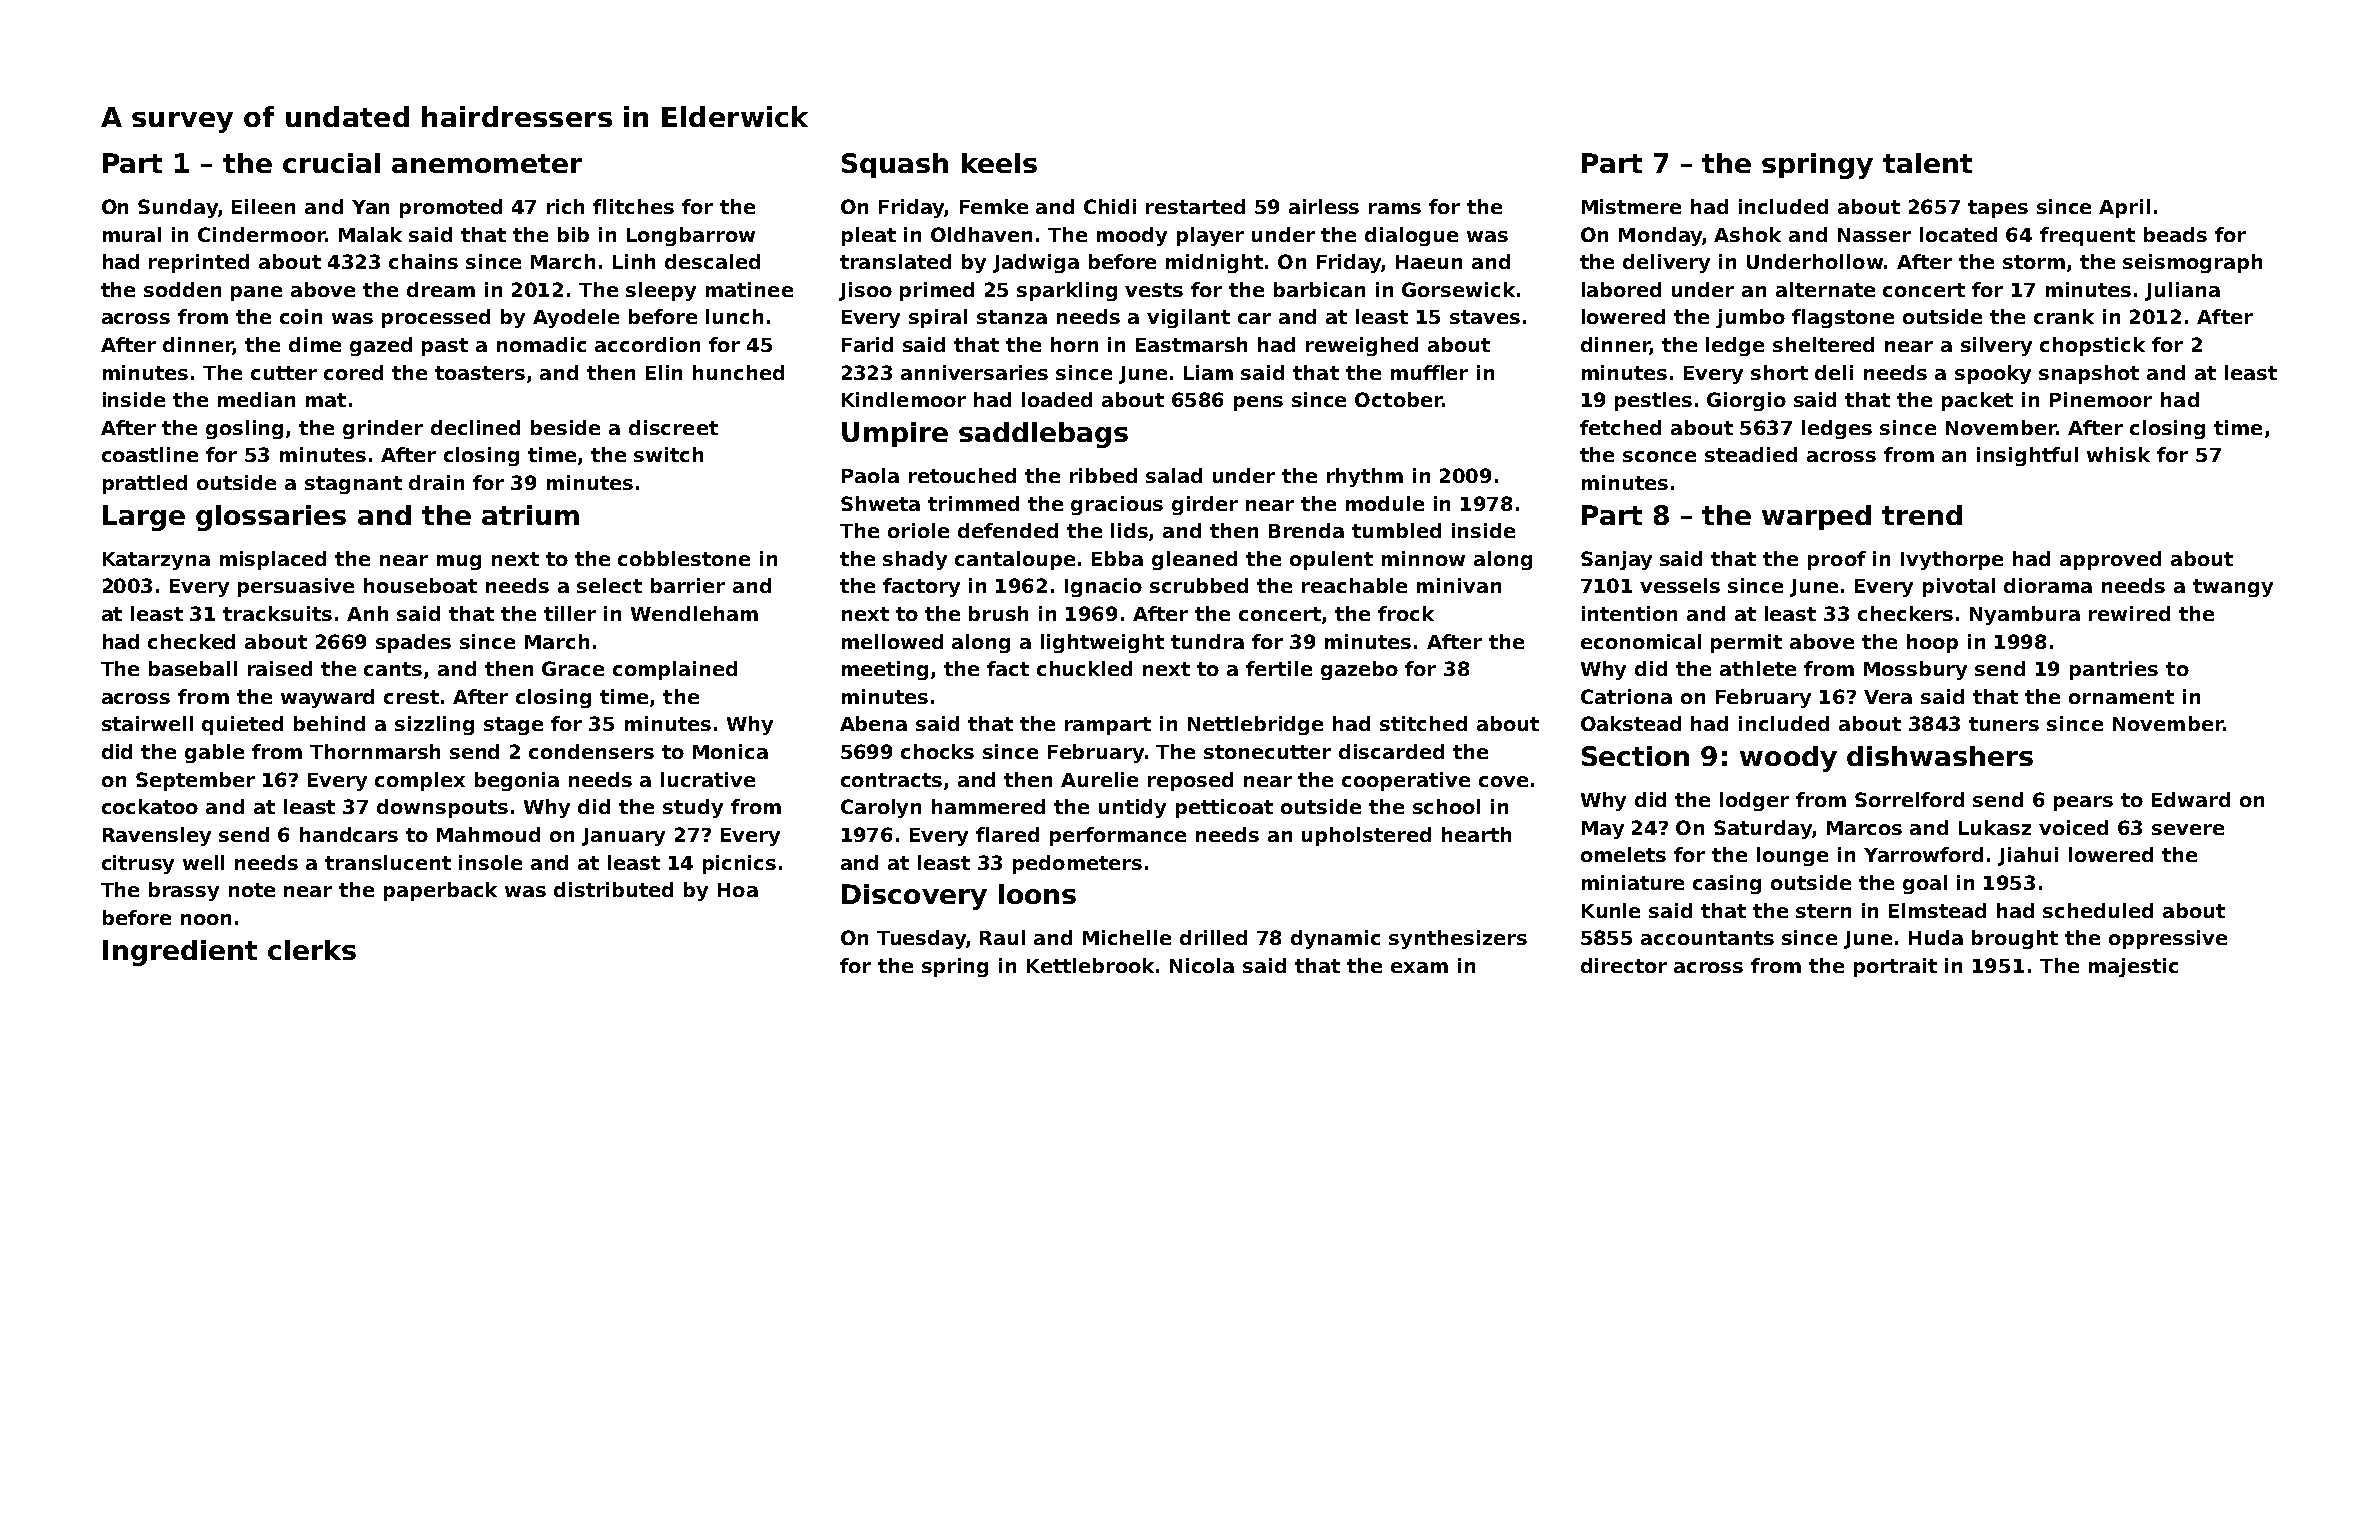  I want to click on Abena, so click(873, 723).
